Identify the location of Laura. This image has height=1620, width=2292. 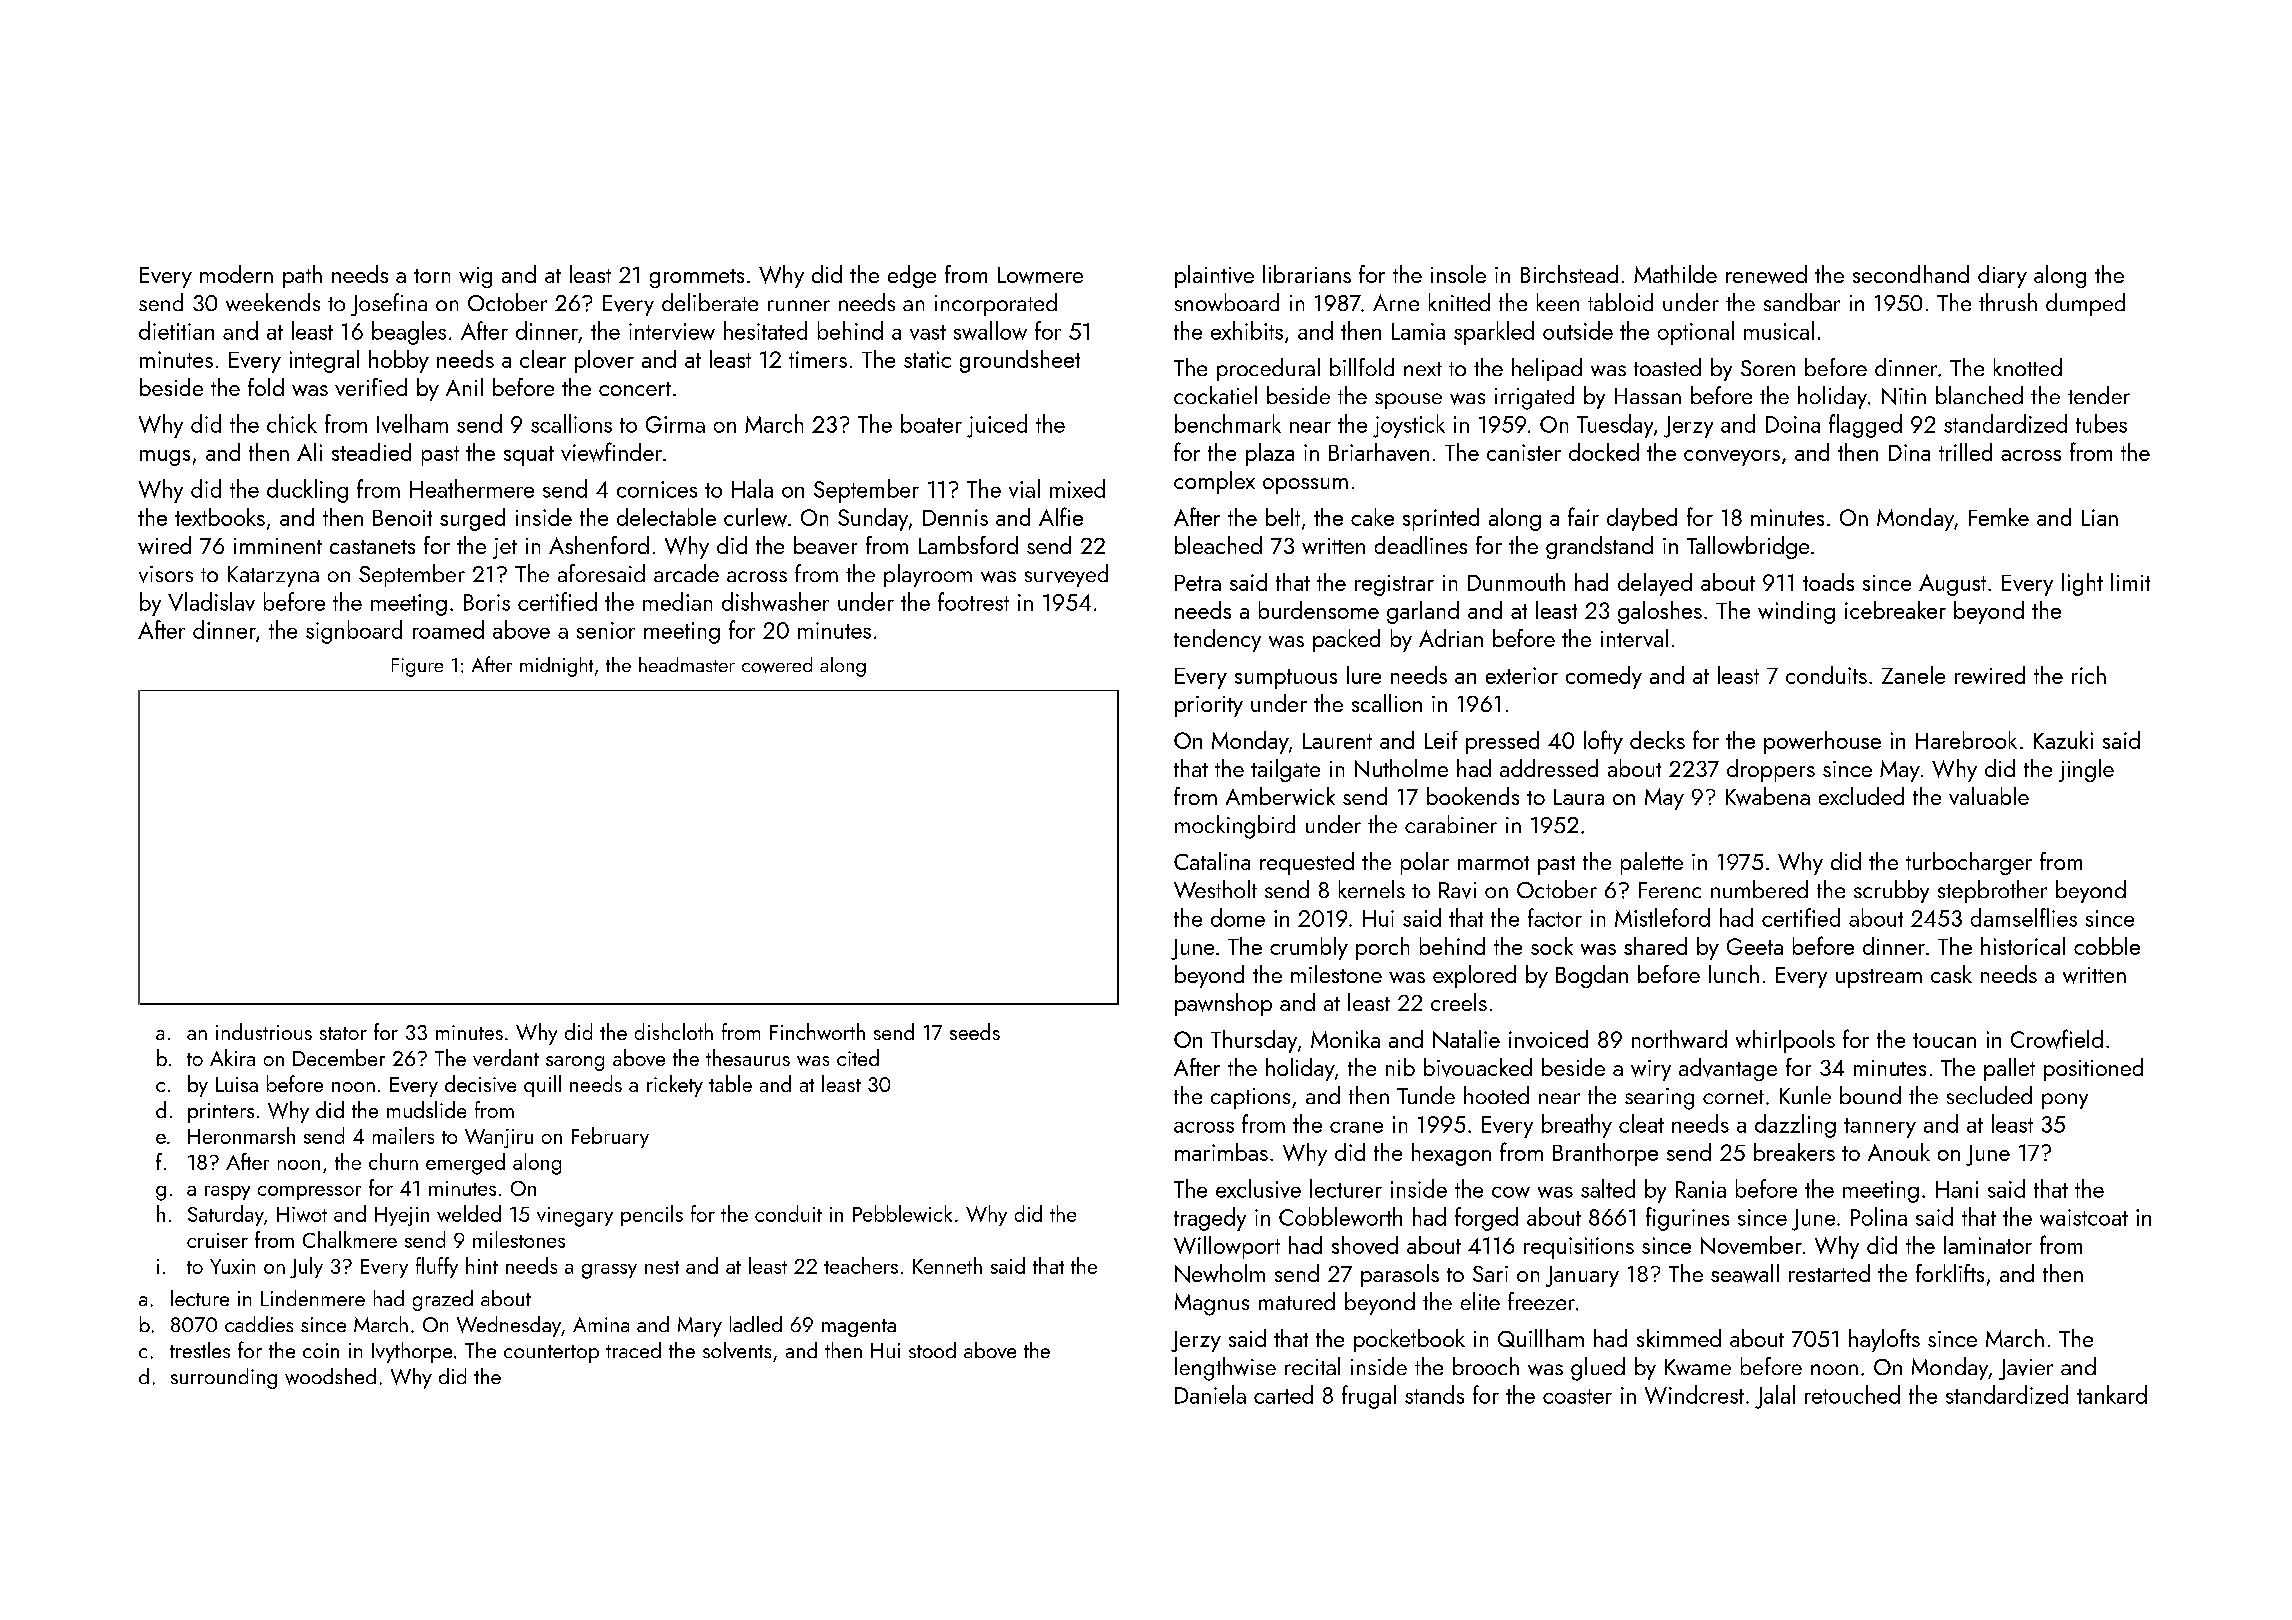
(1579, 797).
